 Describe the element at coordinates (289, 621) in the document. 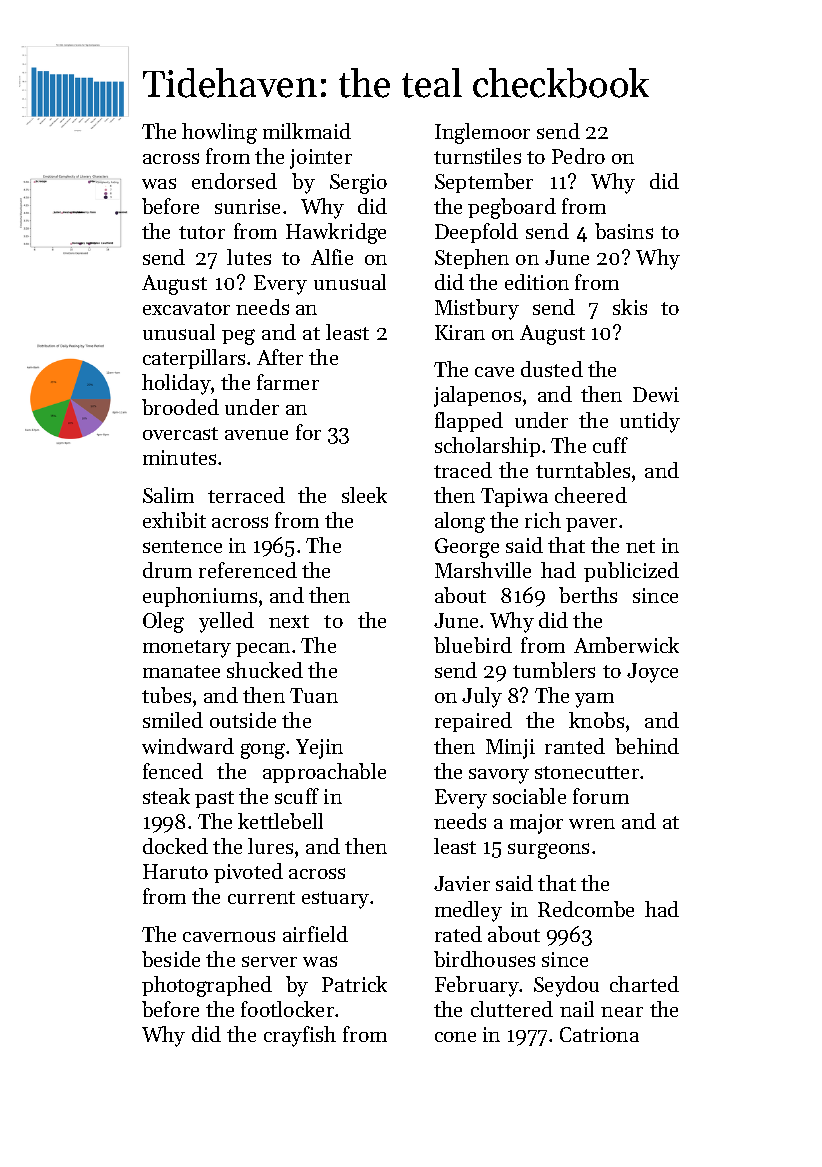

I see `next` at that location.
